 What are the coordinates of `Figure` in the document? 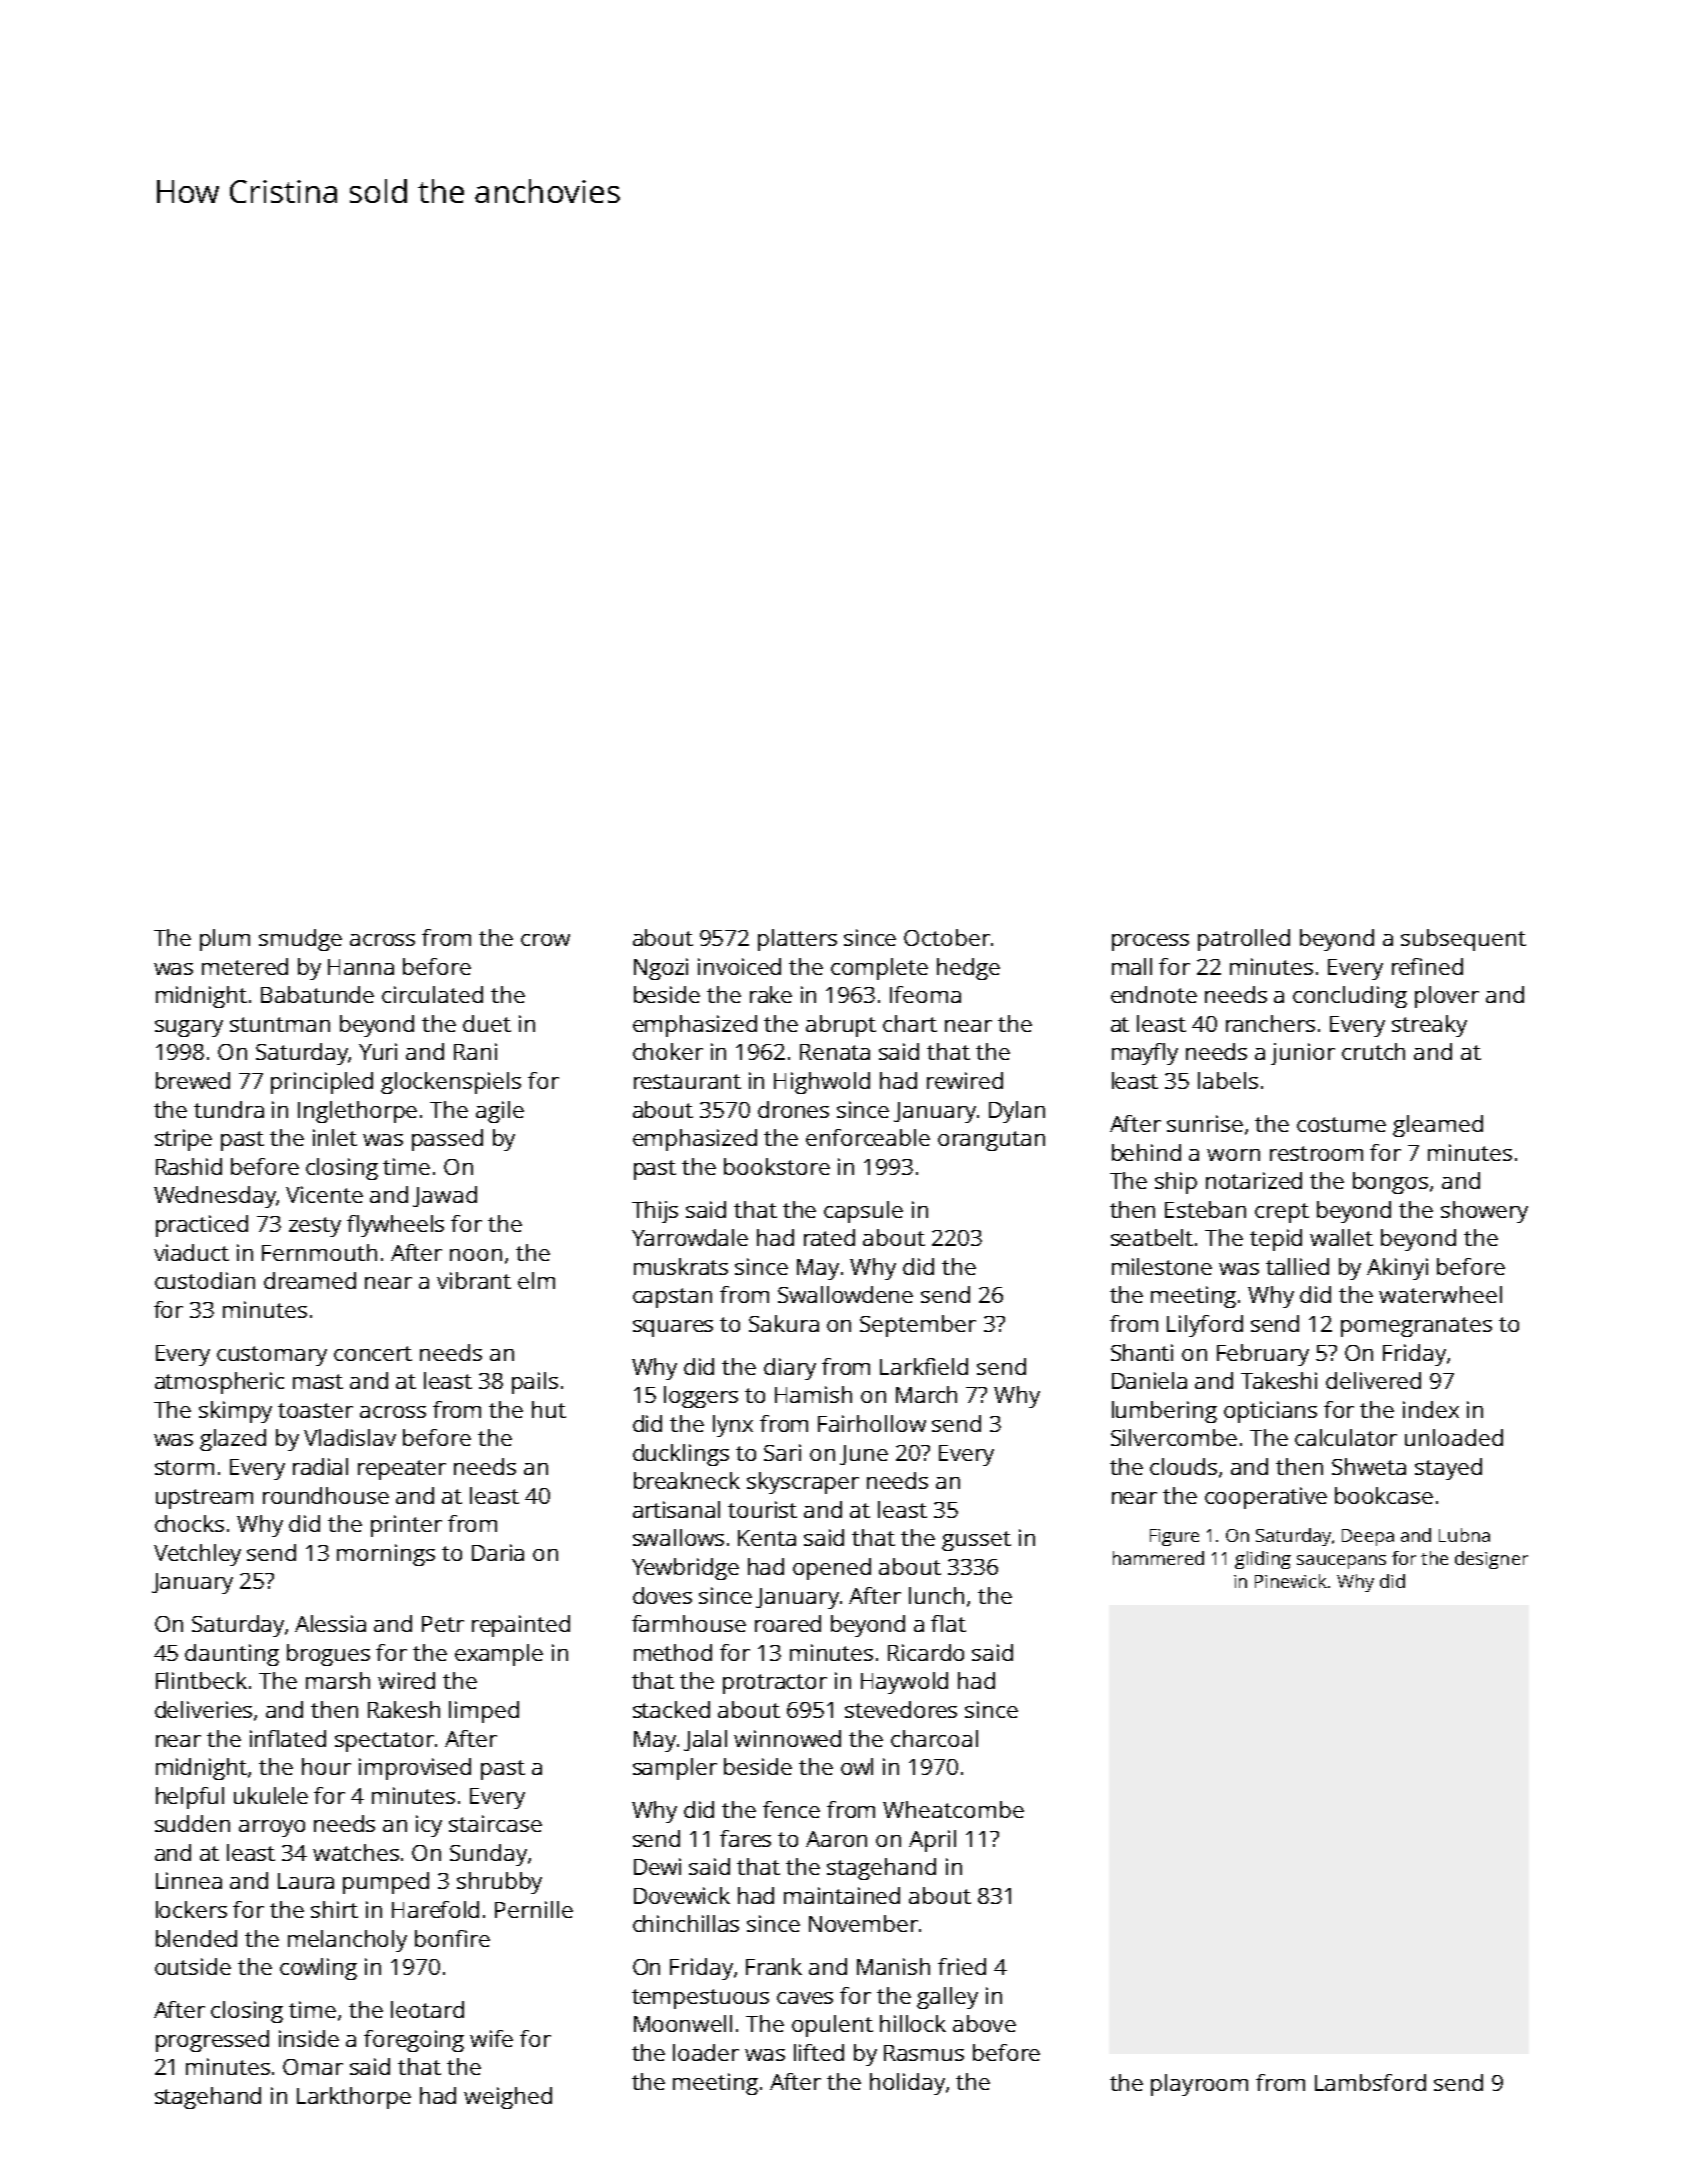 It's located at (1174, 1537).
